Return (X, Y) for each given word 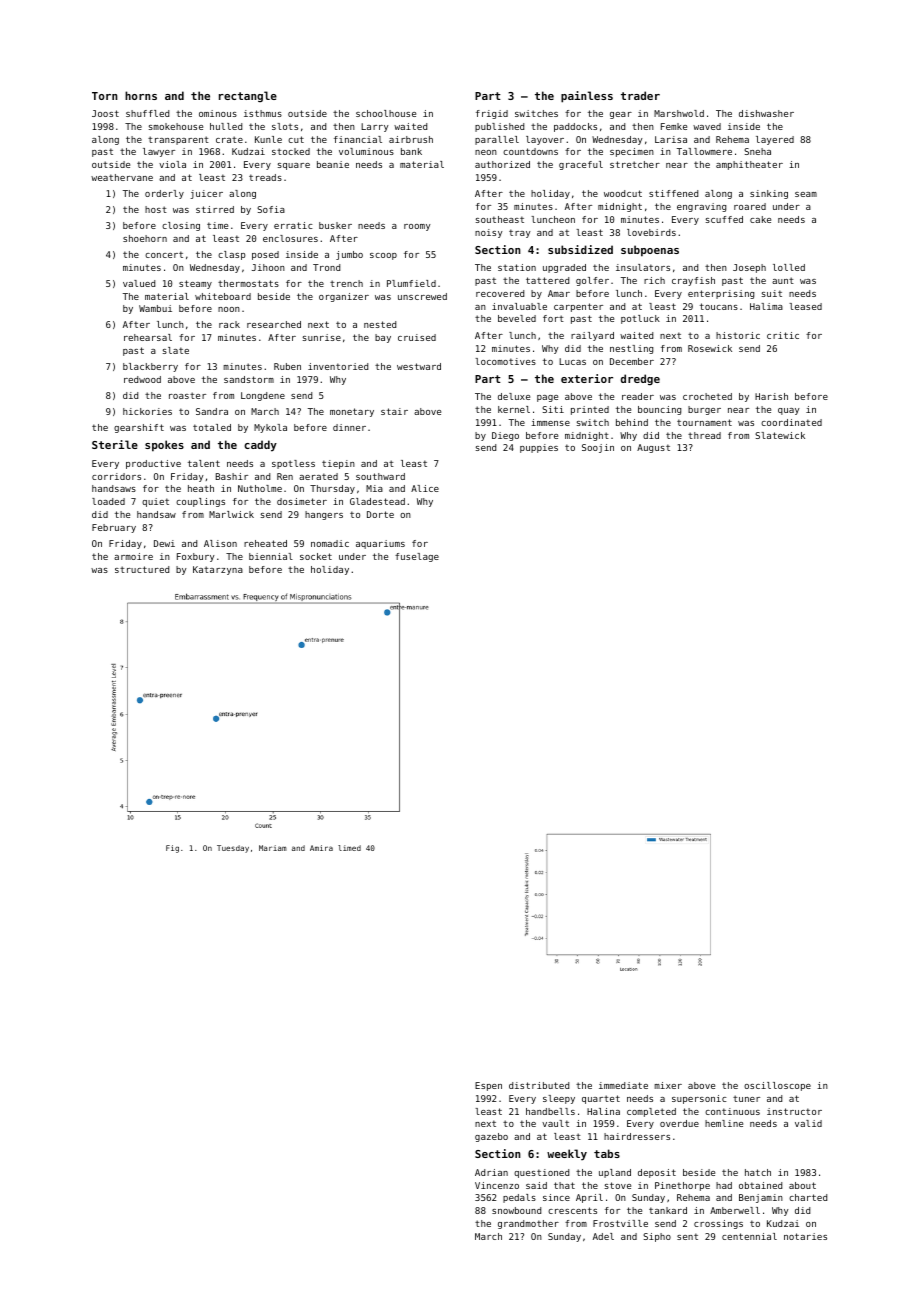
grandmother (528, 1224)
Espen (488, 1086)
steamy (195, 284)
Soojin (598, 448)
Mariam (273, 848)
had (724, 1185)
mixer (668, 1085)
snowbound (516, 1210)
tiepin (338, 464)
